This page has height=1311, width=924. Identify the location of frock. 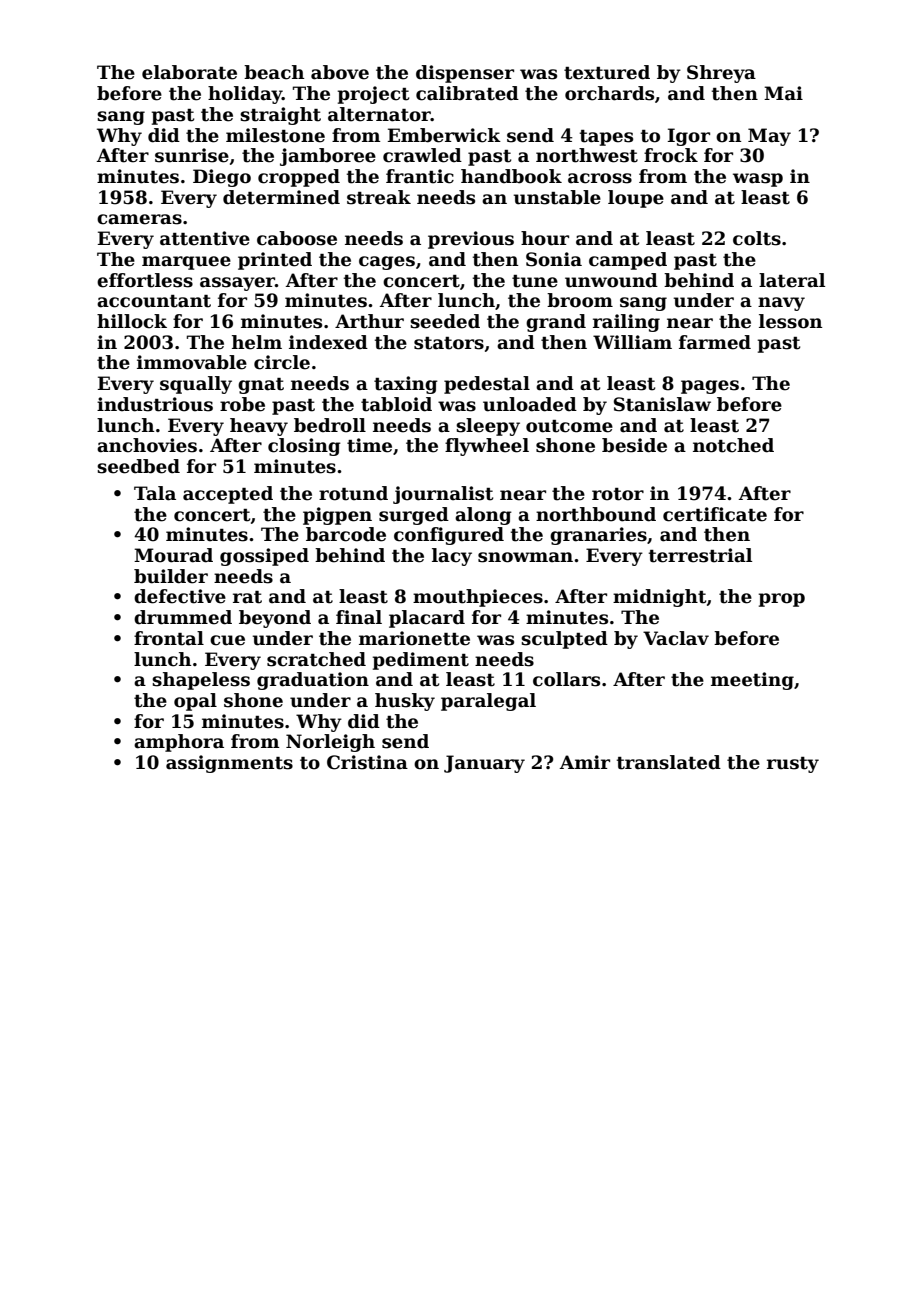
(671, 155).
